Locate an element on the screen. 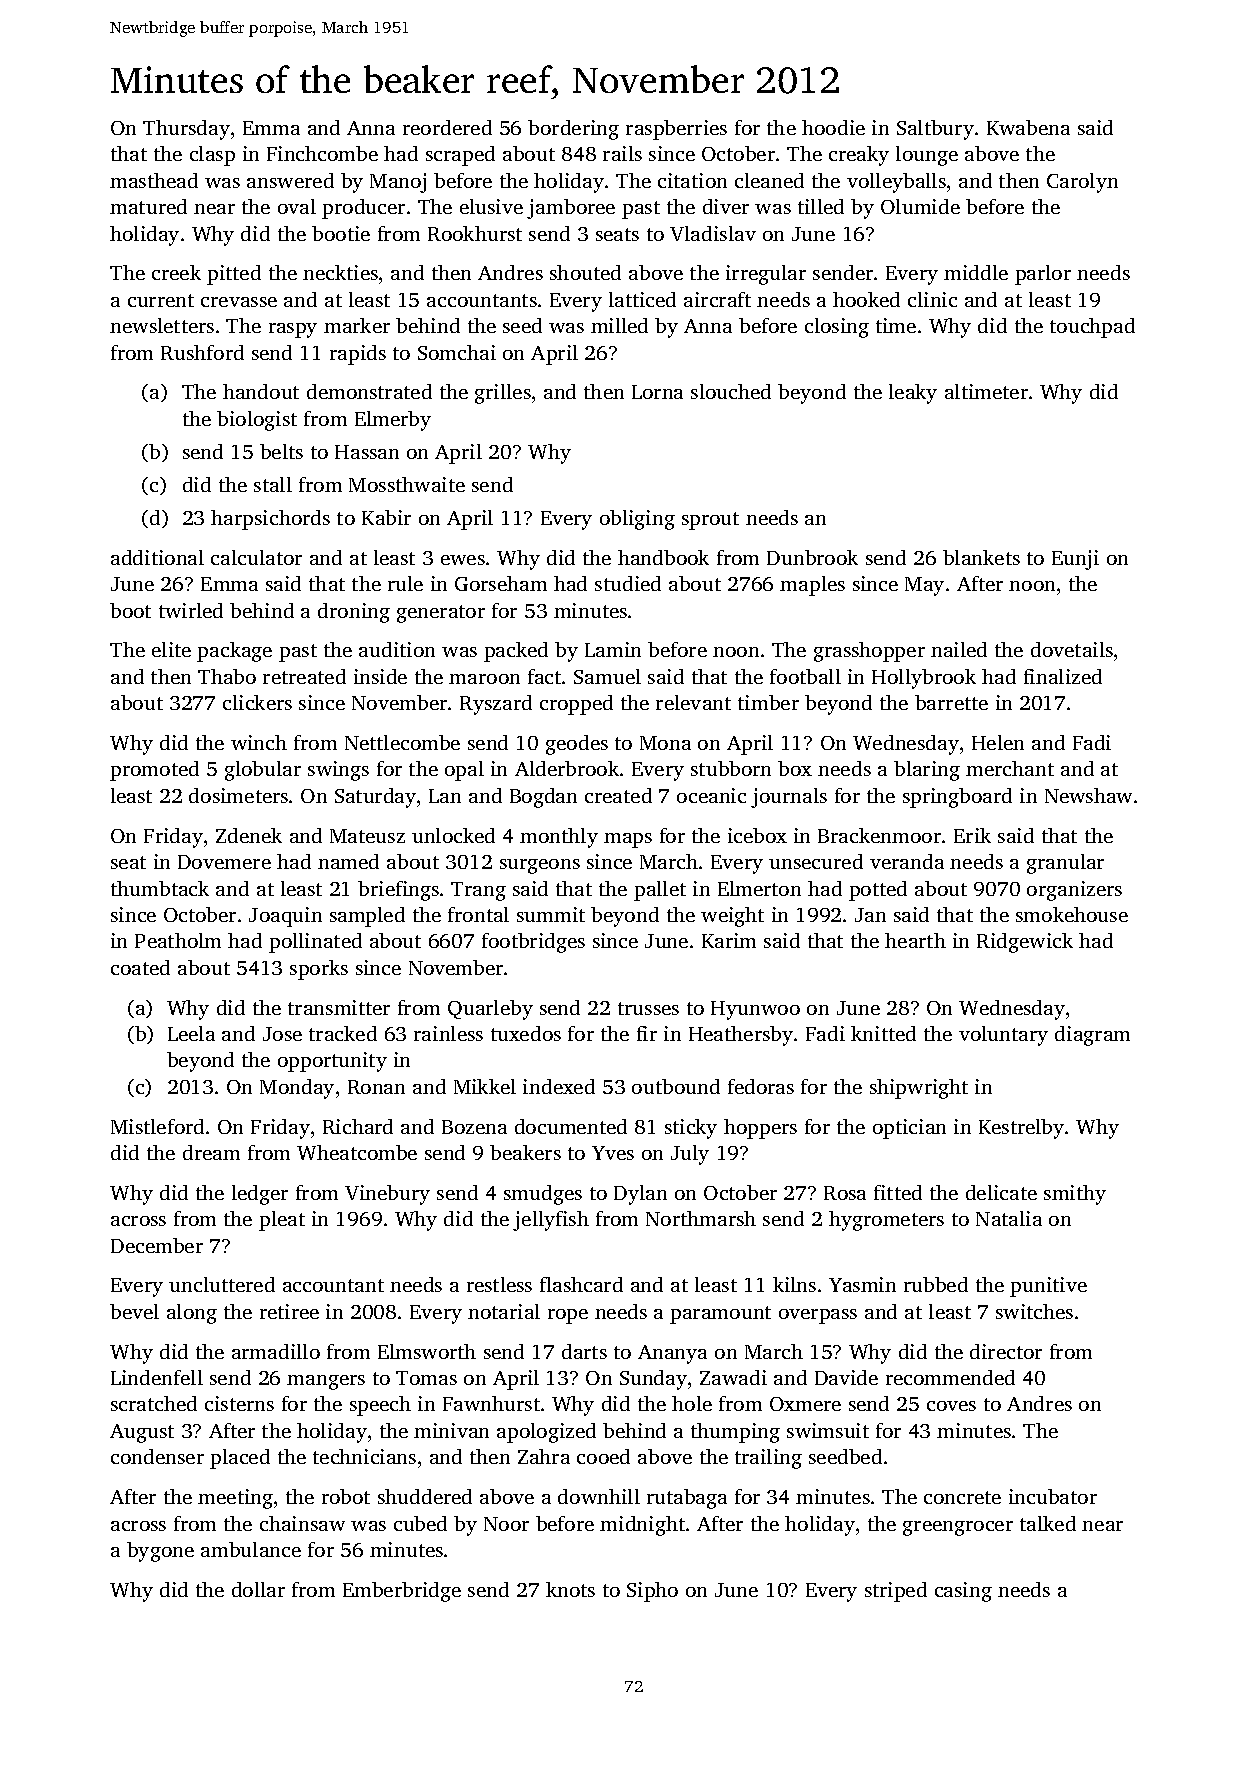  bygone is located at coordinates (160, 1552).
